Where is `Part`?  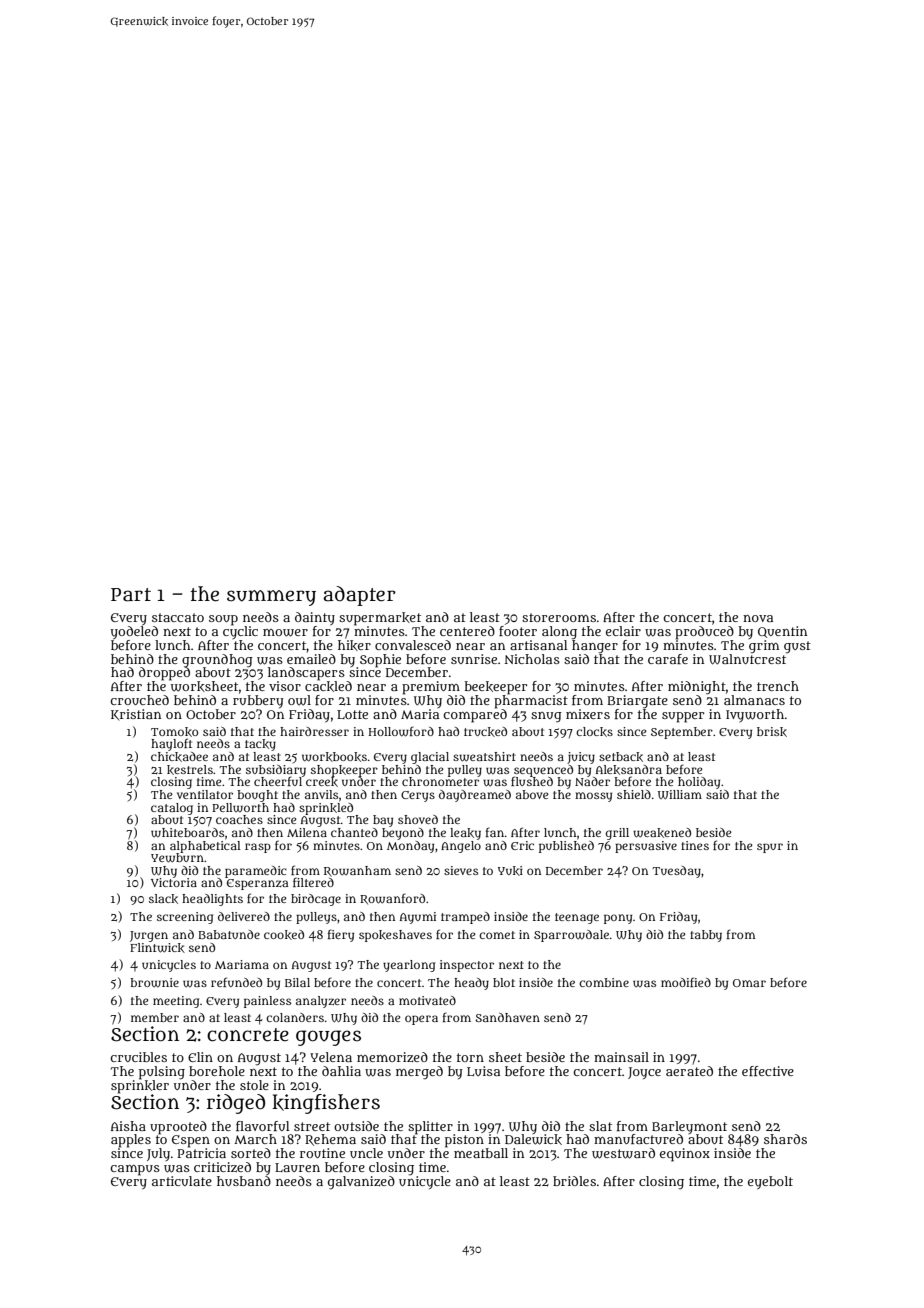
Part is located at coordinates (131, 595).
